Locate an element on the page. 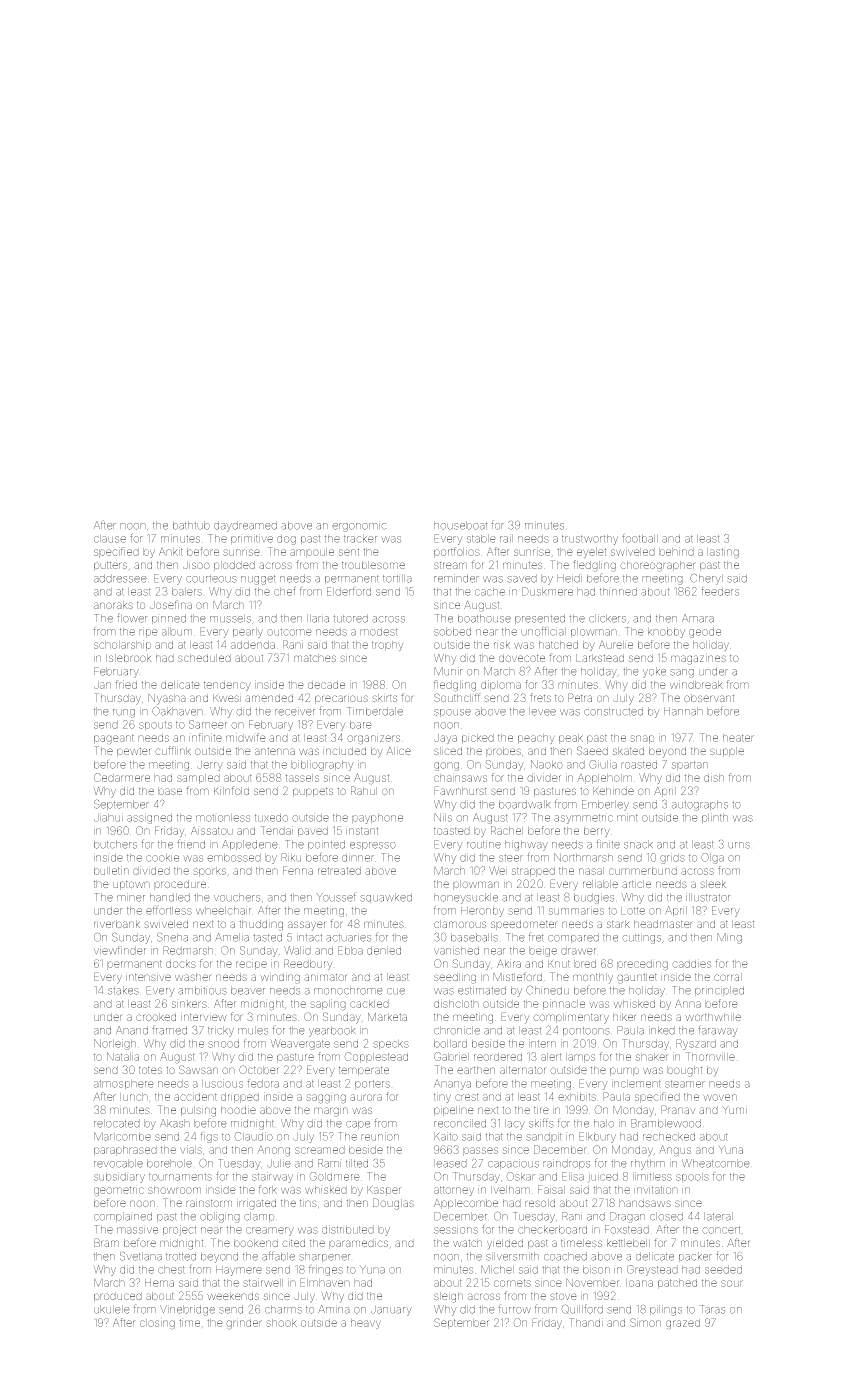  Sameer is located at coordinates (208, 724).
